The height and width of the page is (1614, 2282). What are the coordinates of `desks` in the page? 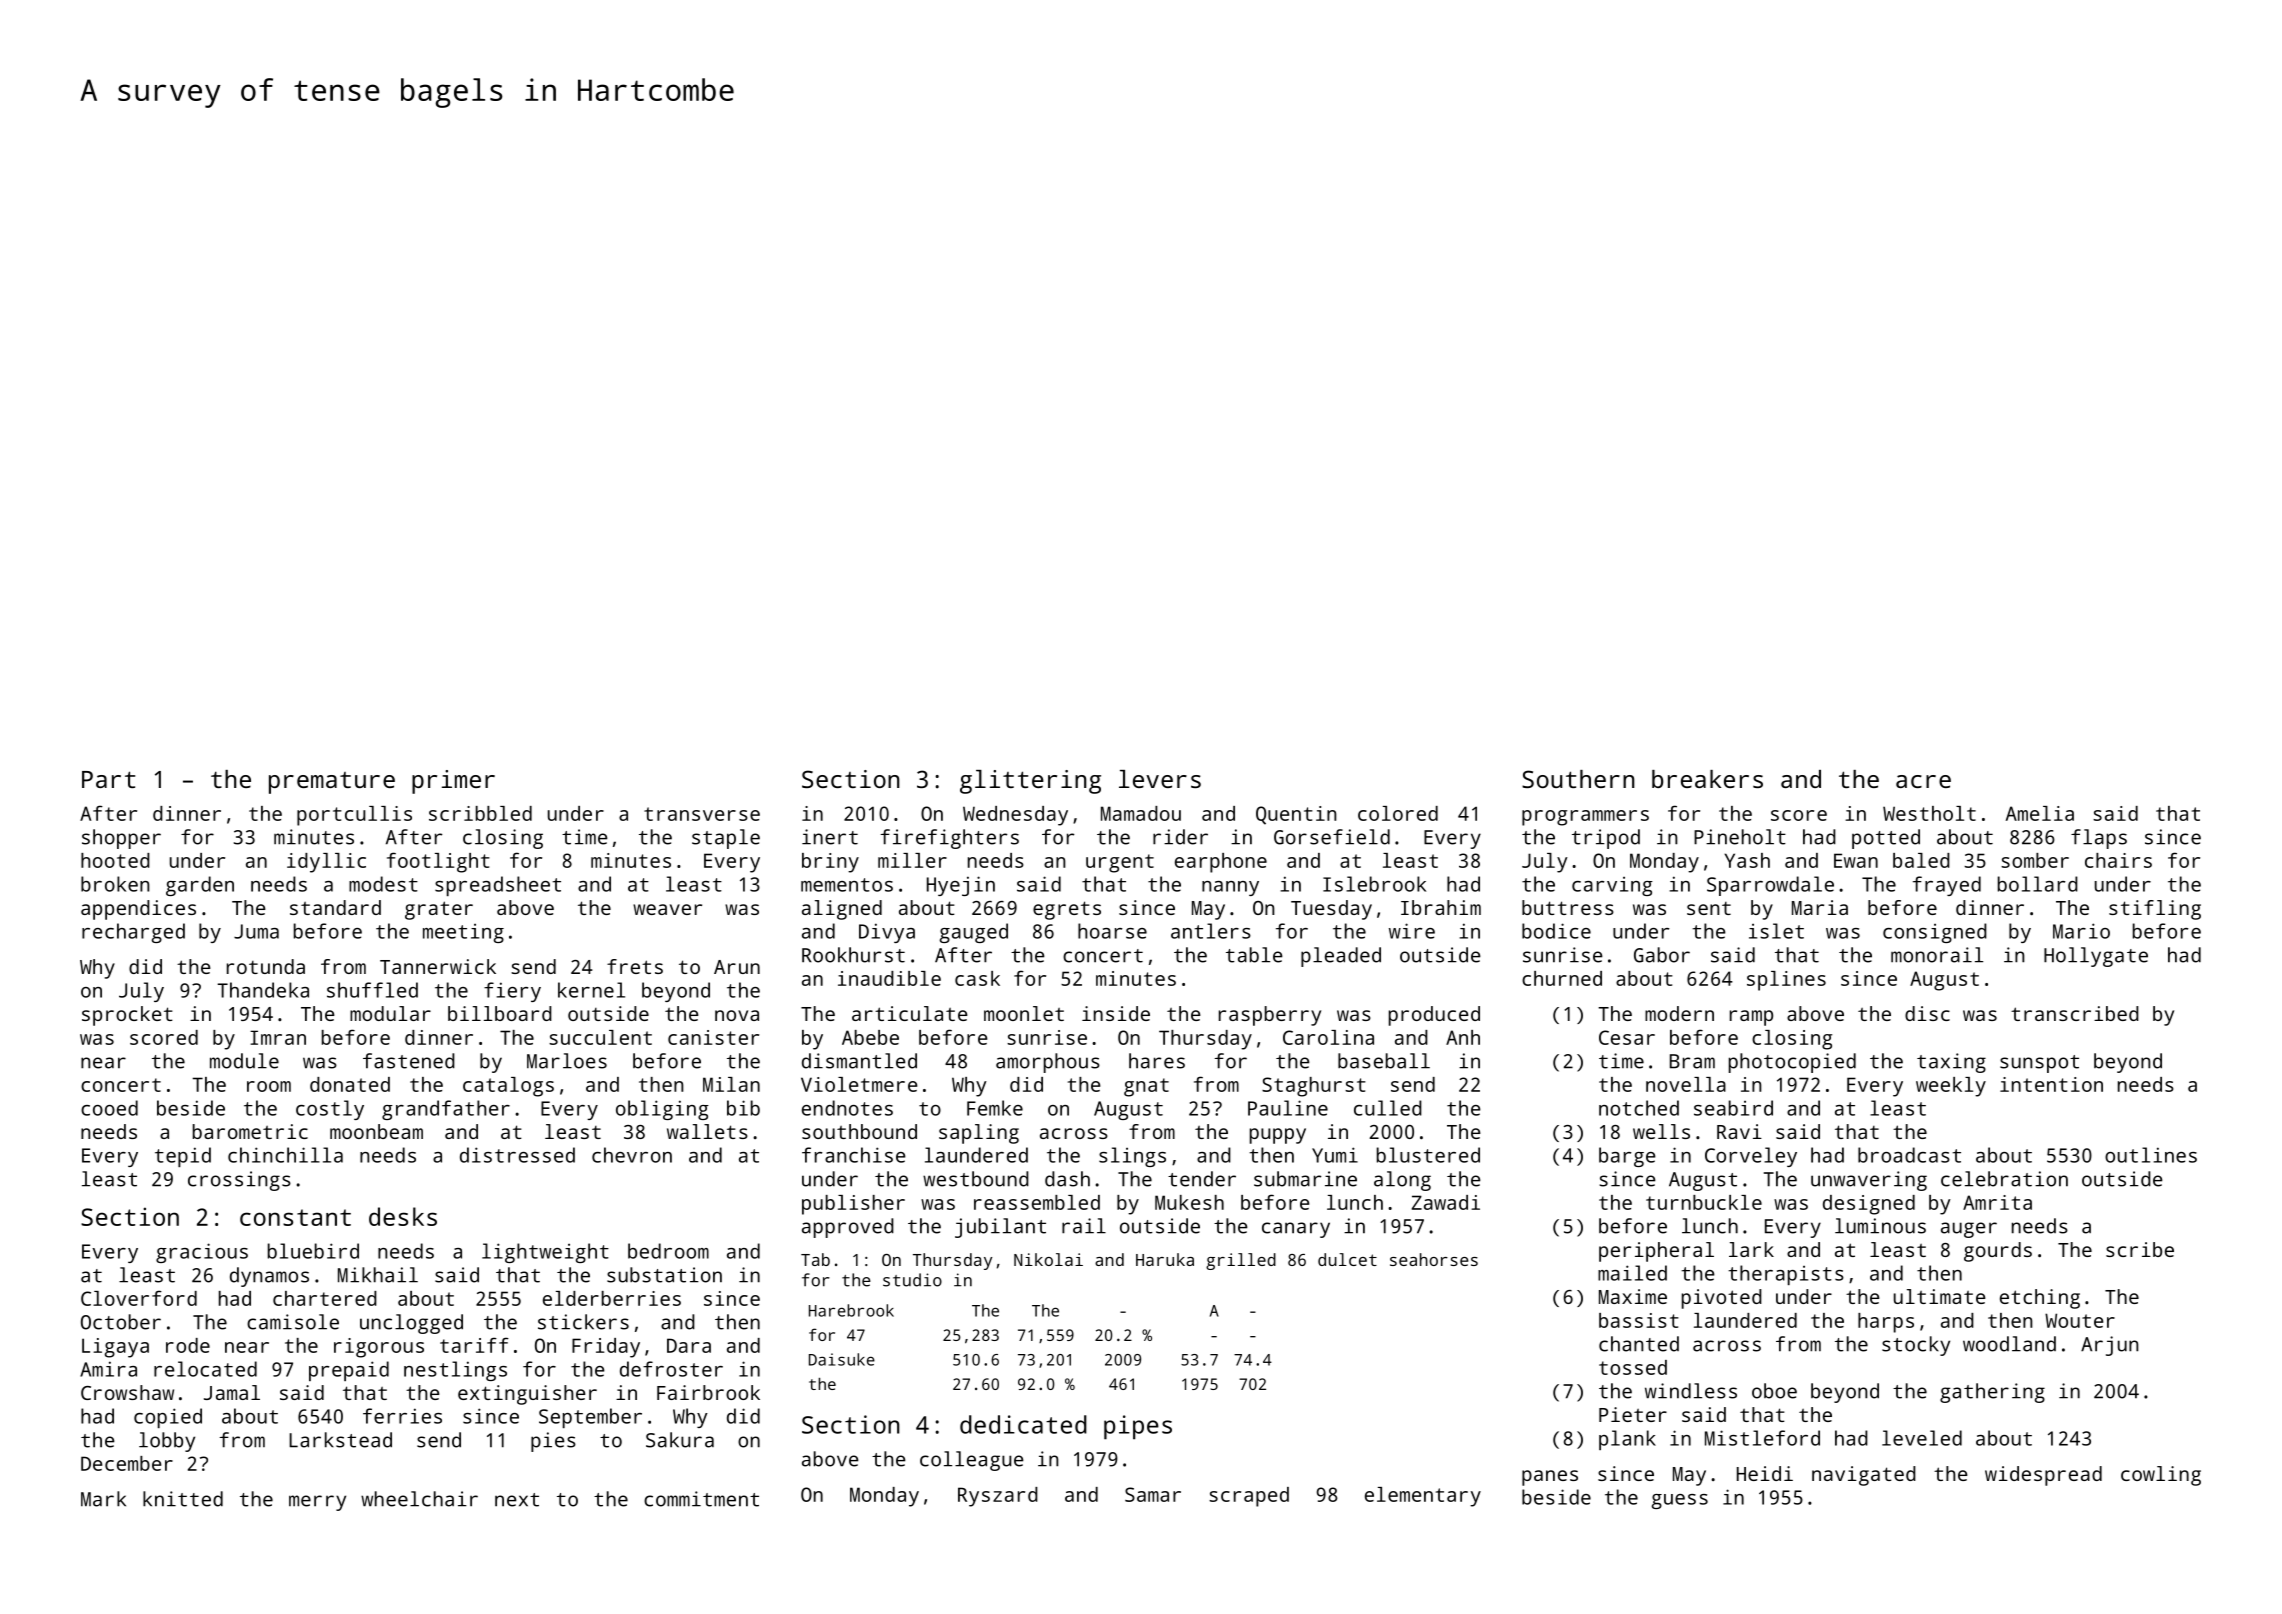 It's located at (403, 1216).
